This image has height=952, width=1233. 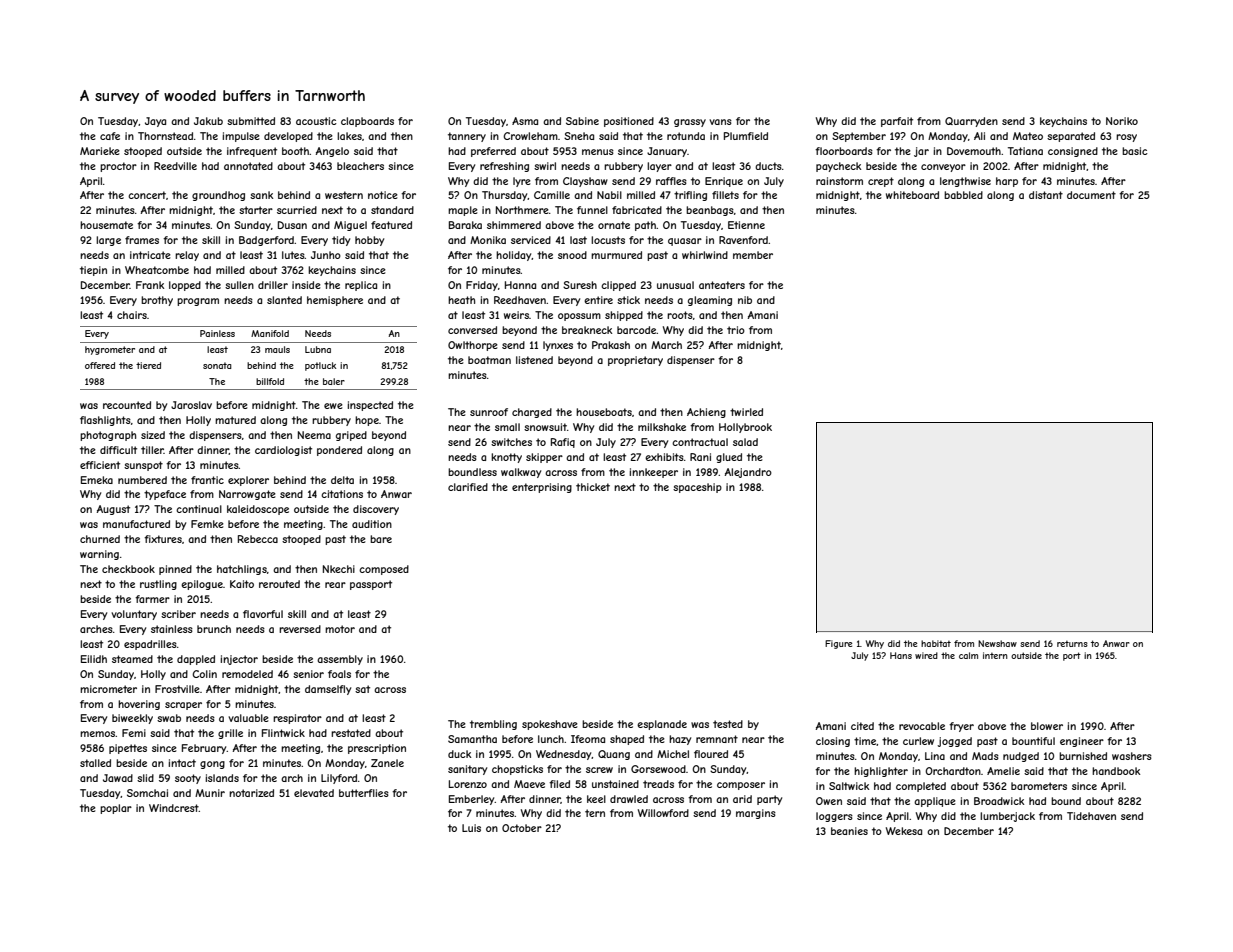 I want to click on funnel, so click(x=592, y=210).
